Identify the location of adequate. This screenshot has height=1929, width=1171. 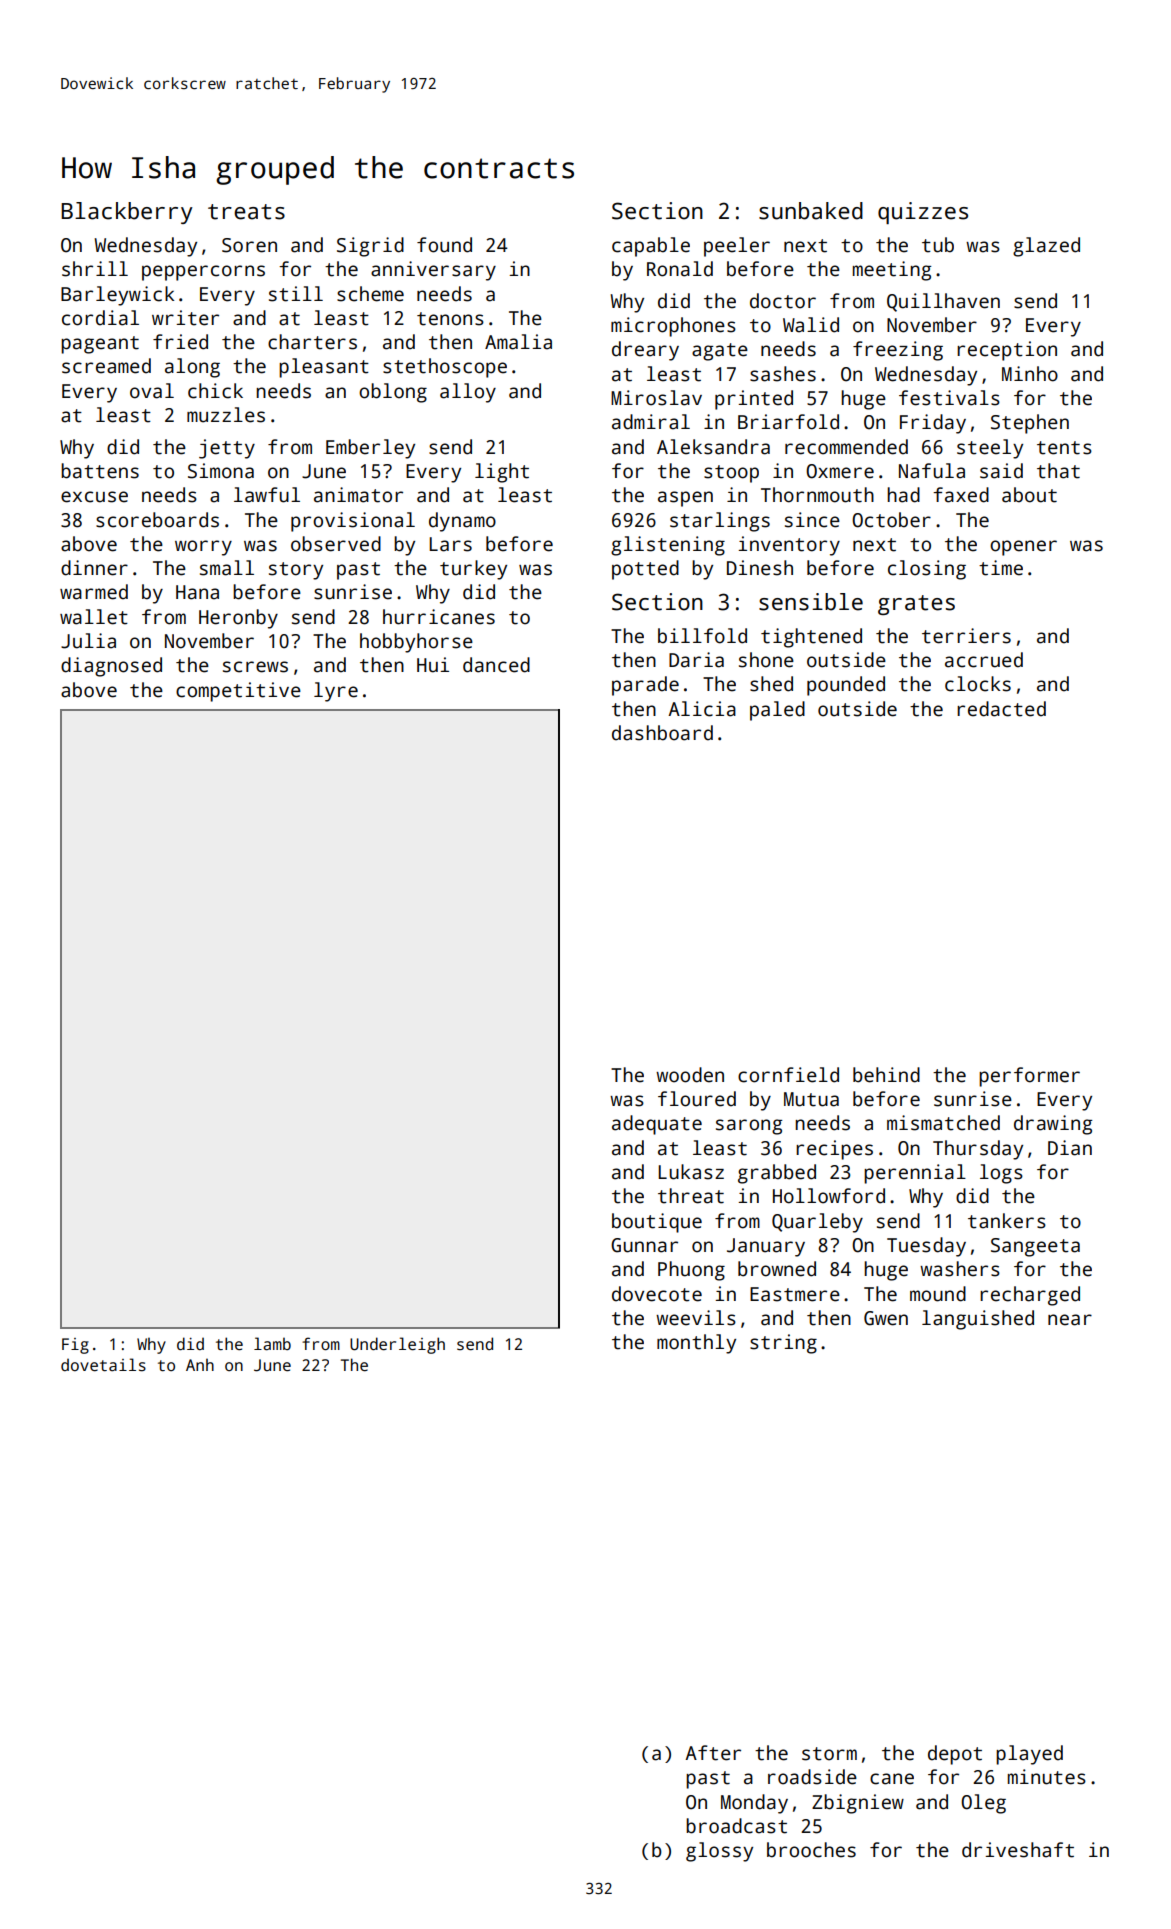
(657, 1125).
